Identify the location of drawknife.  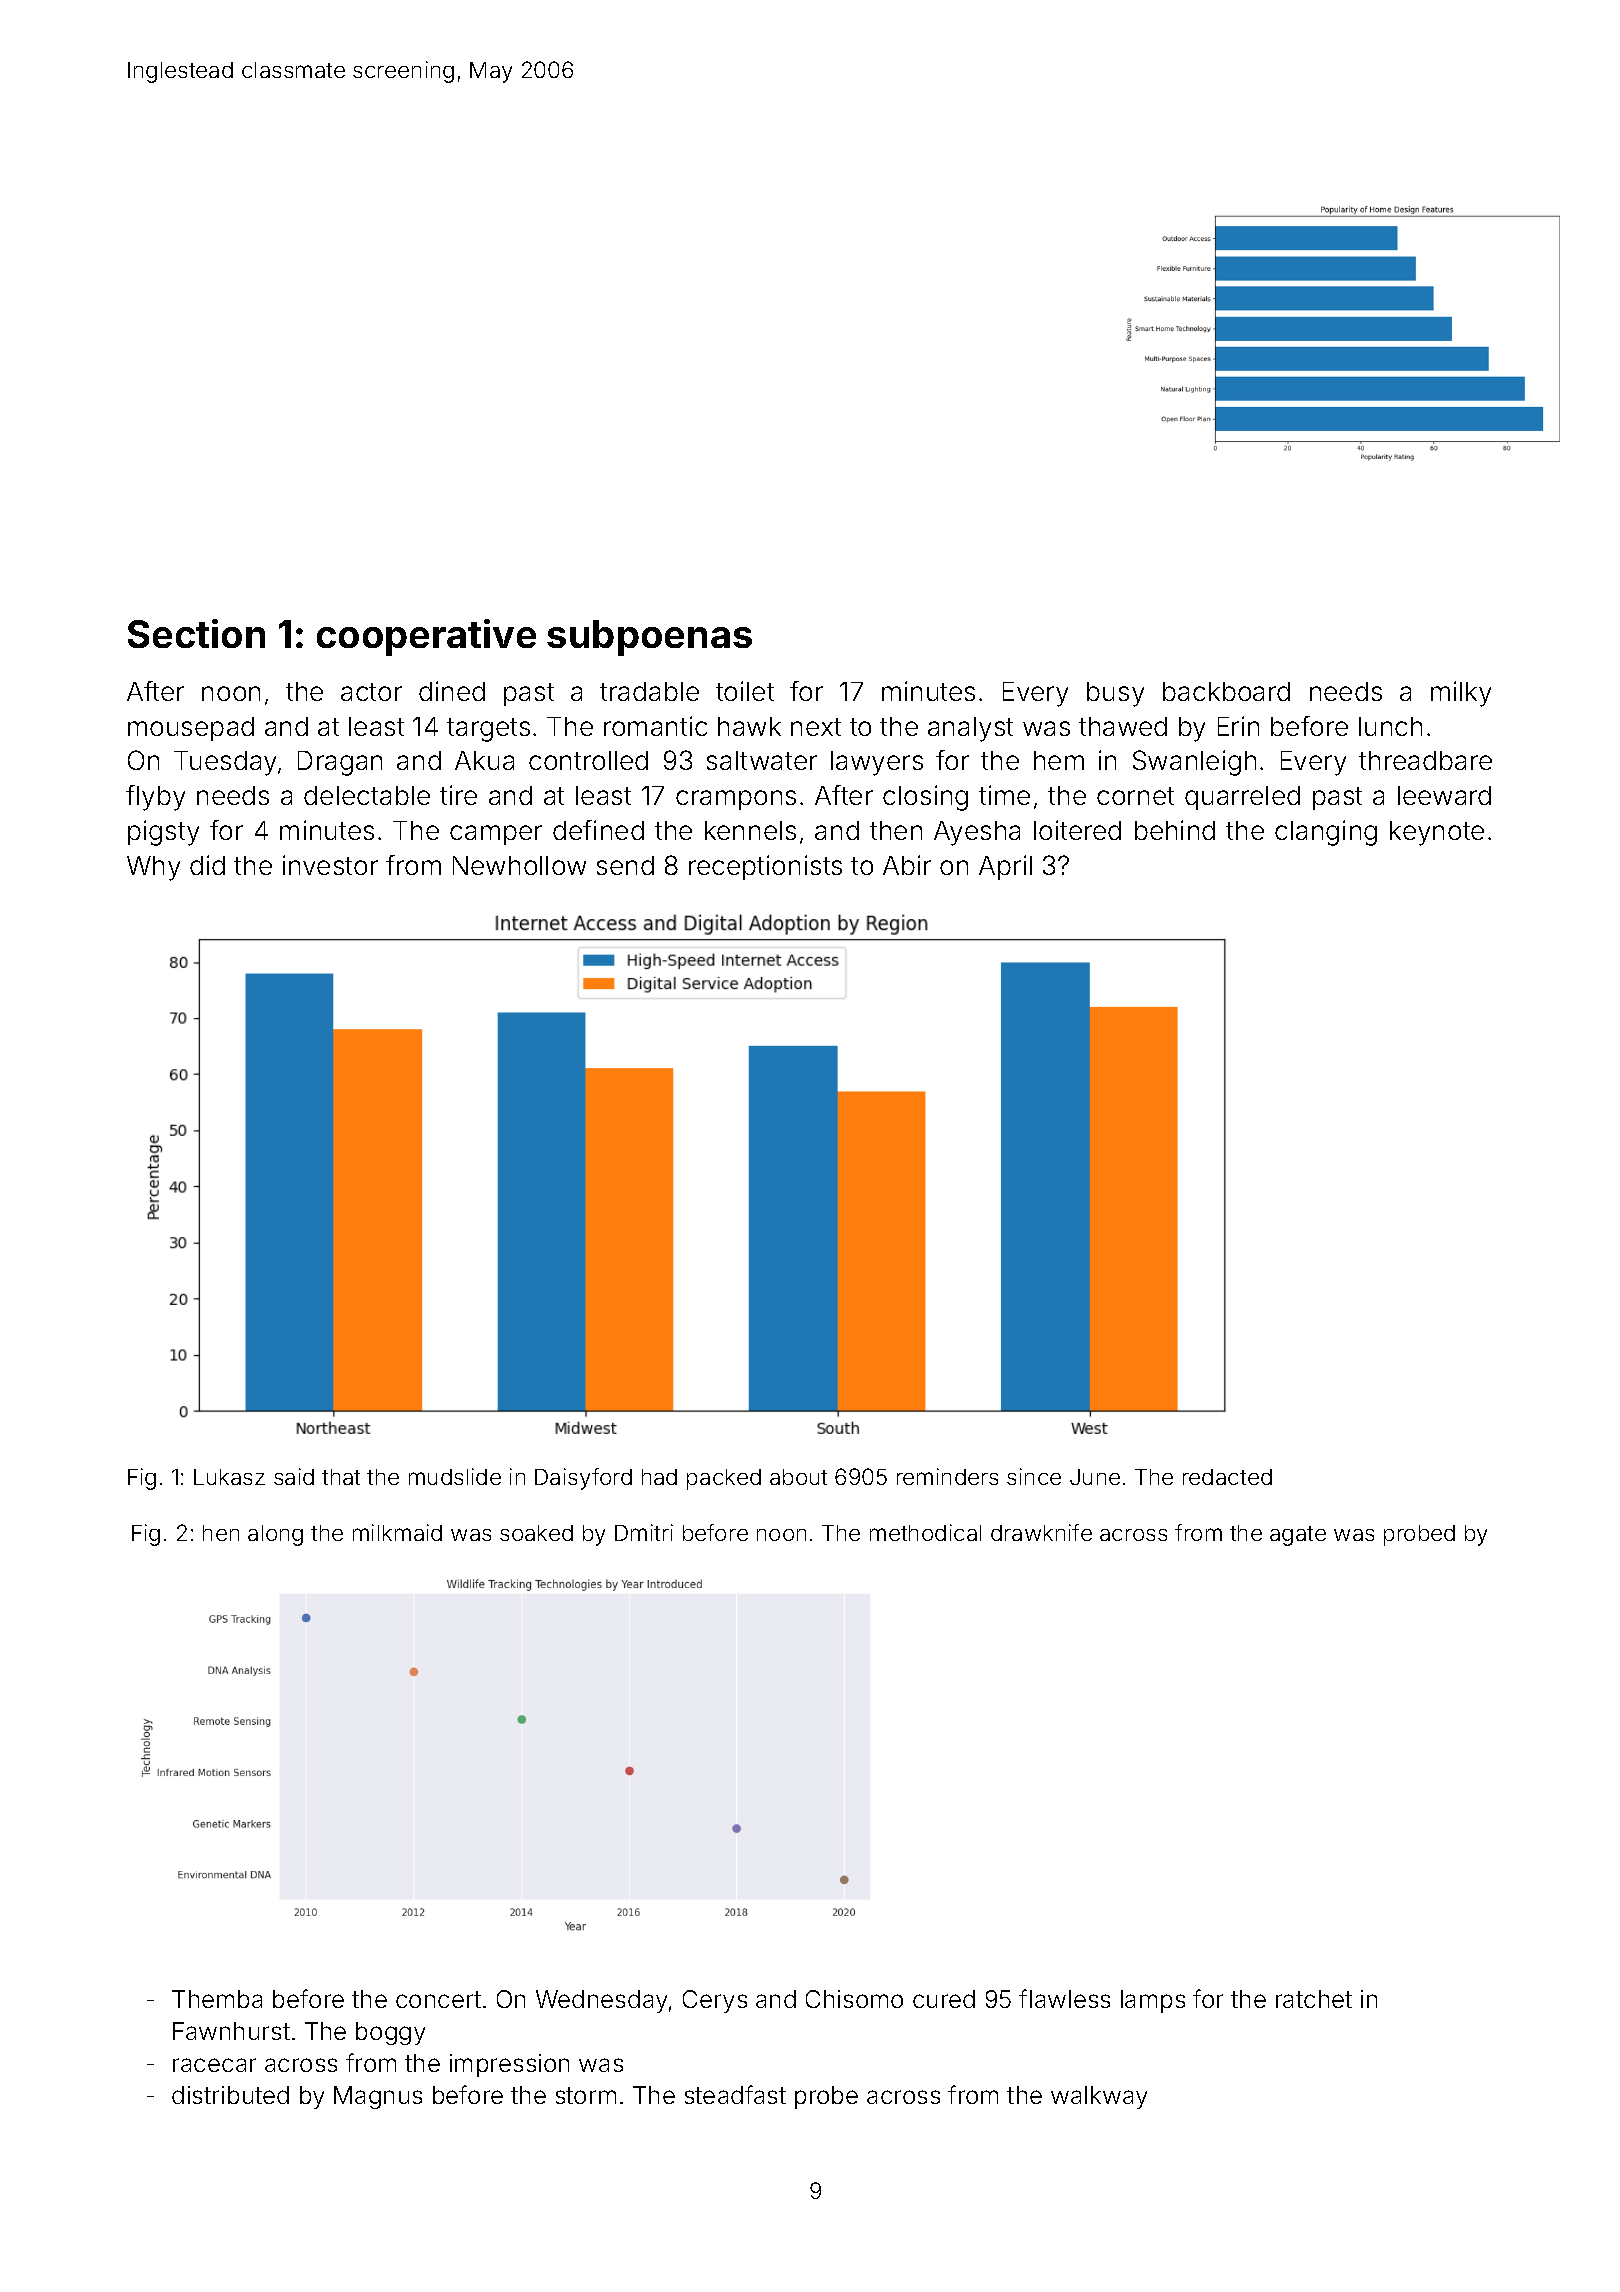
(1041, 1532).
